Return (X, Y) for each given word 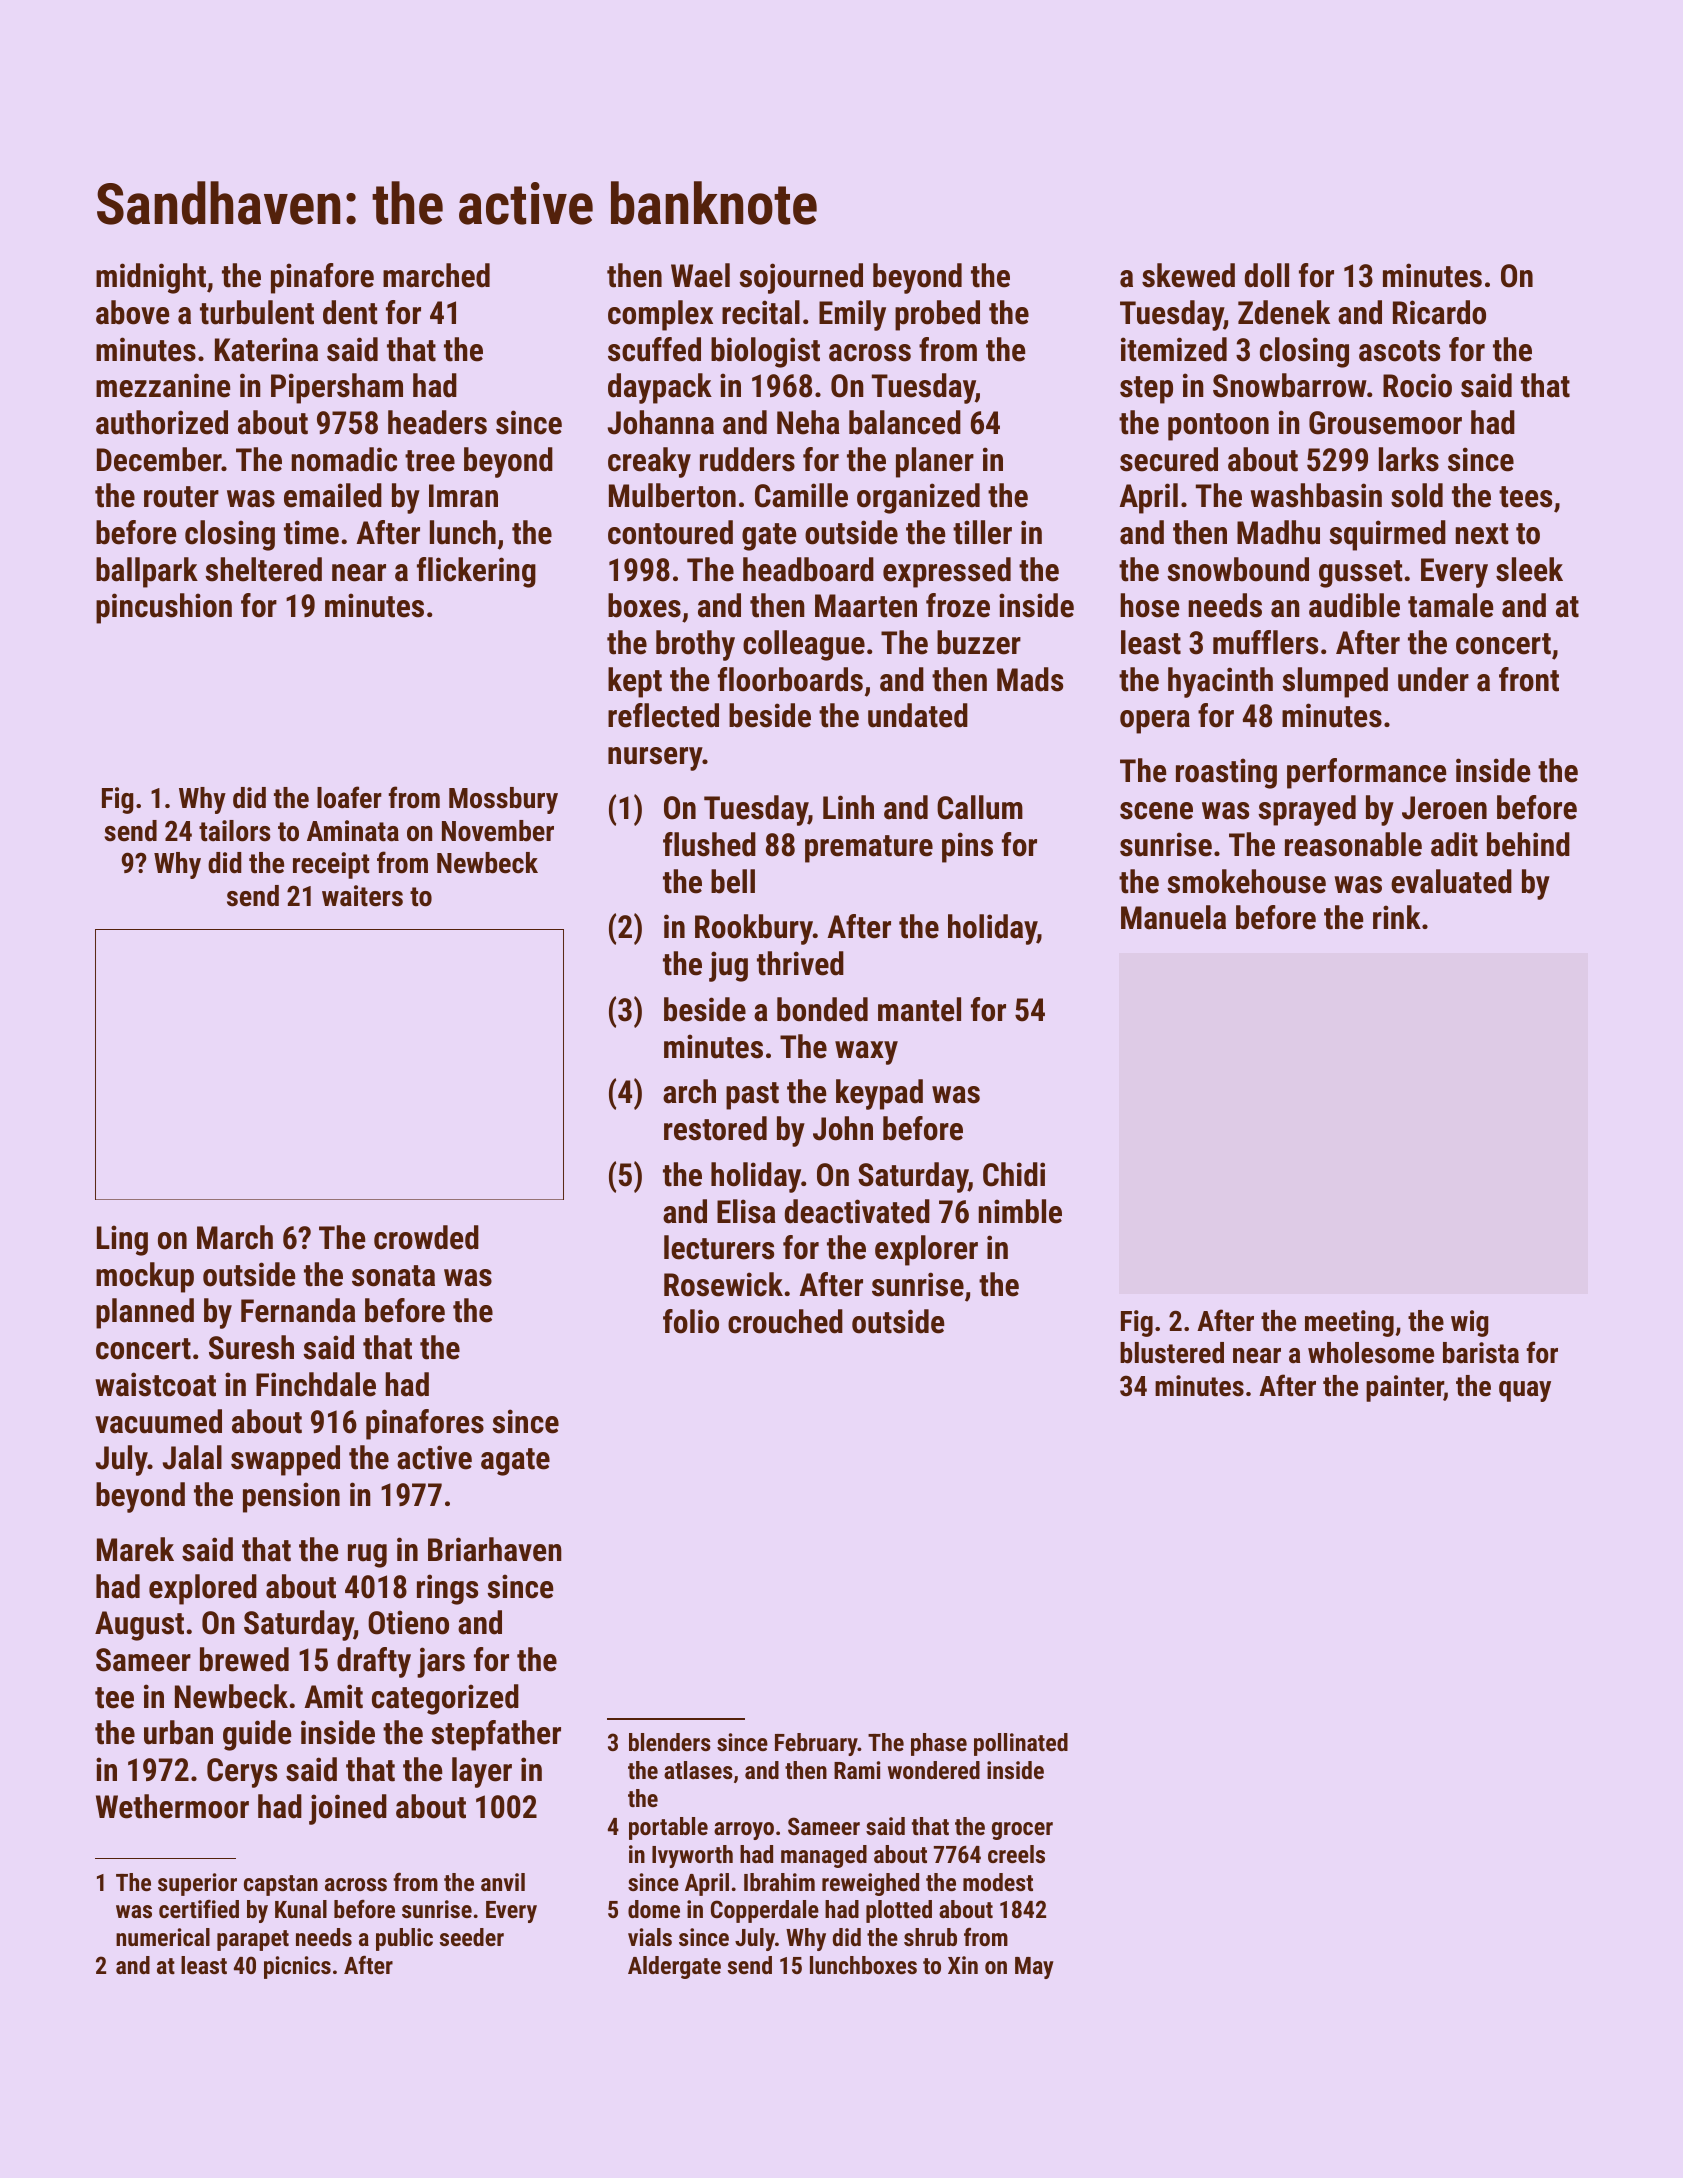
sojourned (801, 278)
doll (1267, 275)
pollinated (1021, 1744)
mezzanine (163, 385)
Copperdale (765, 1911)
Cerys (242, 1773)
